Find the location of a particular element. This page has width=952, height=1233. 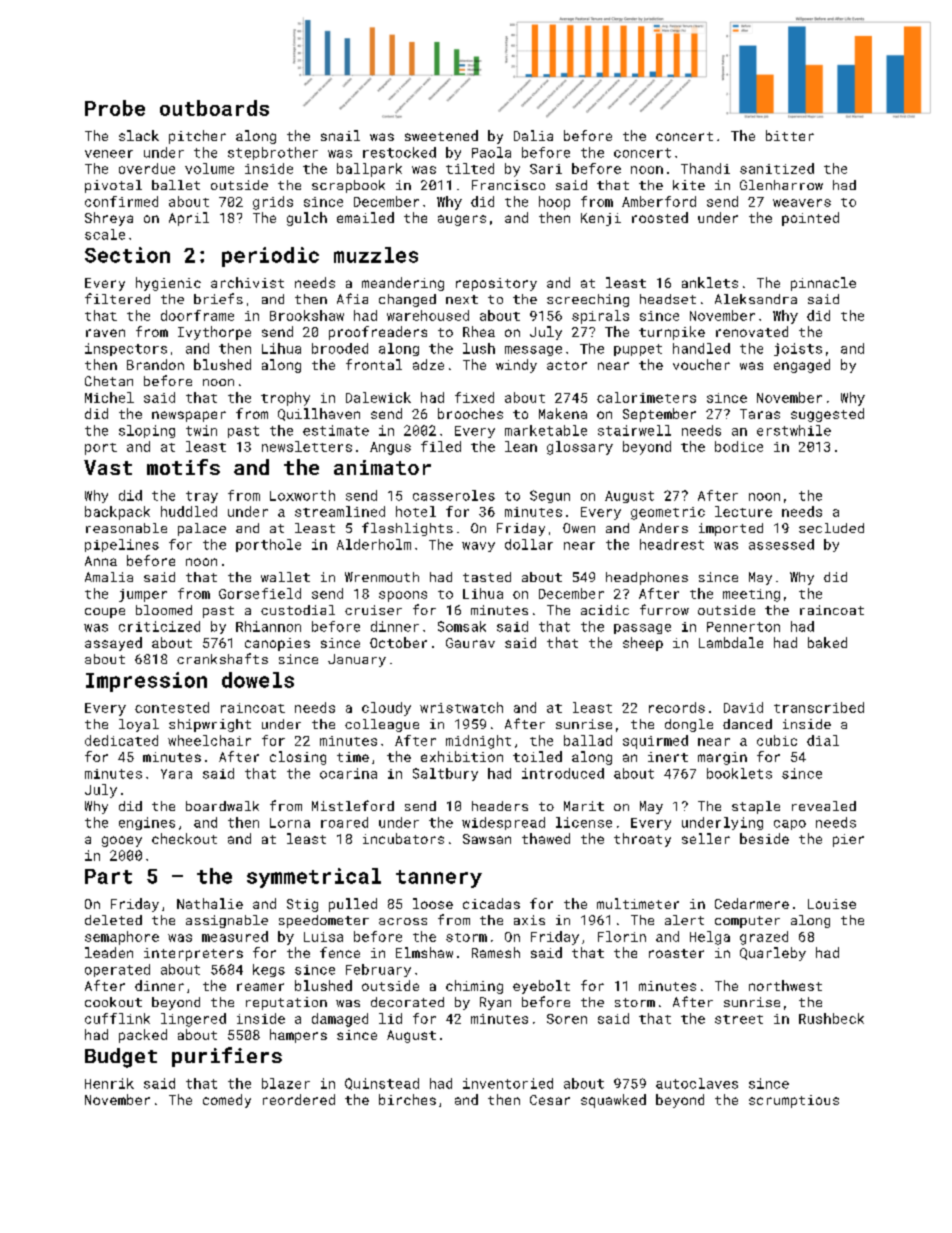

comedy is located at coordinates (227, 1101).
